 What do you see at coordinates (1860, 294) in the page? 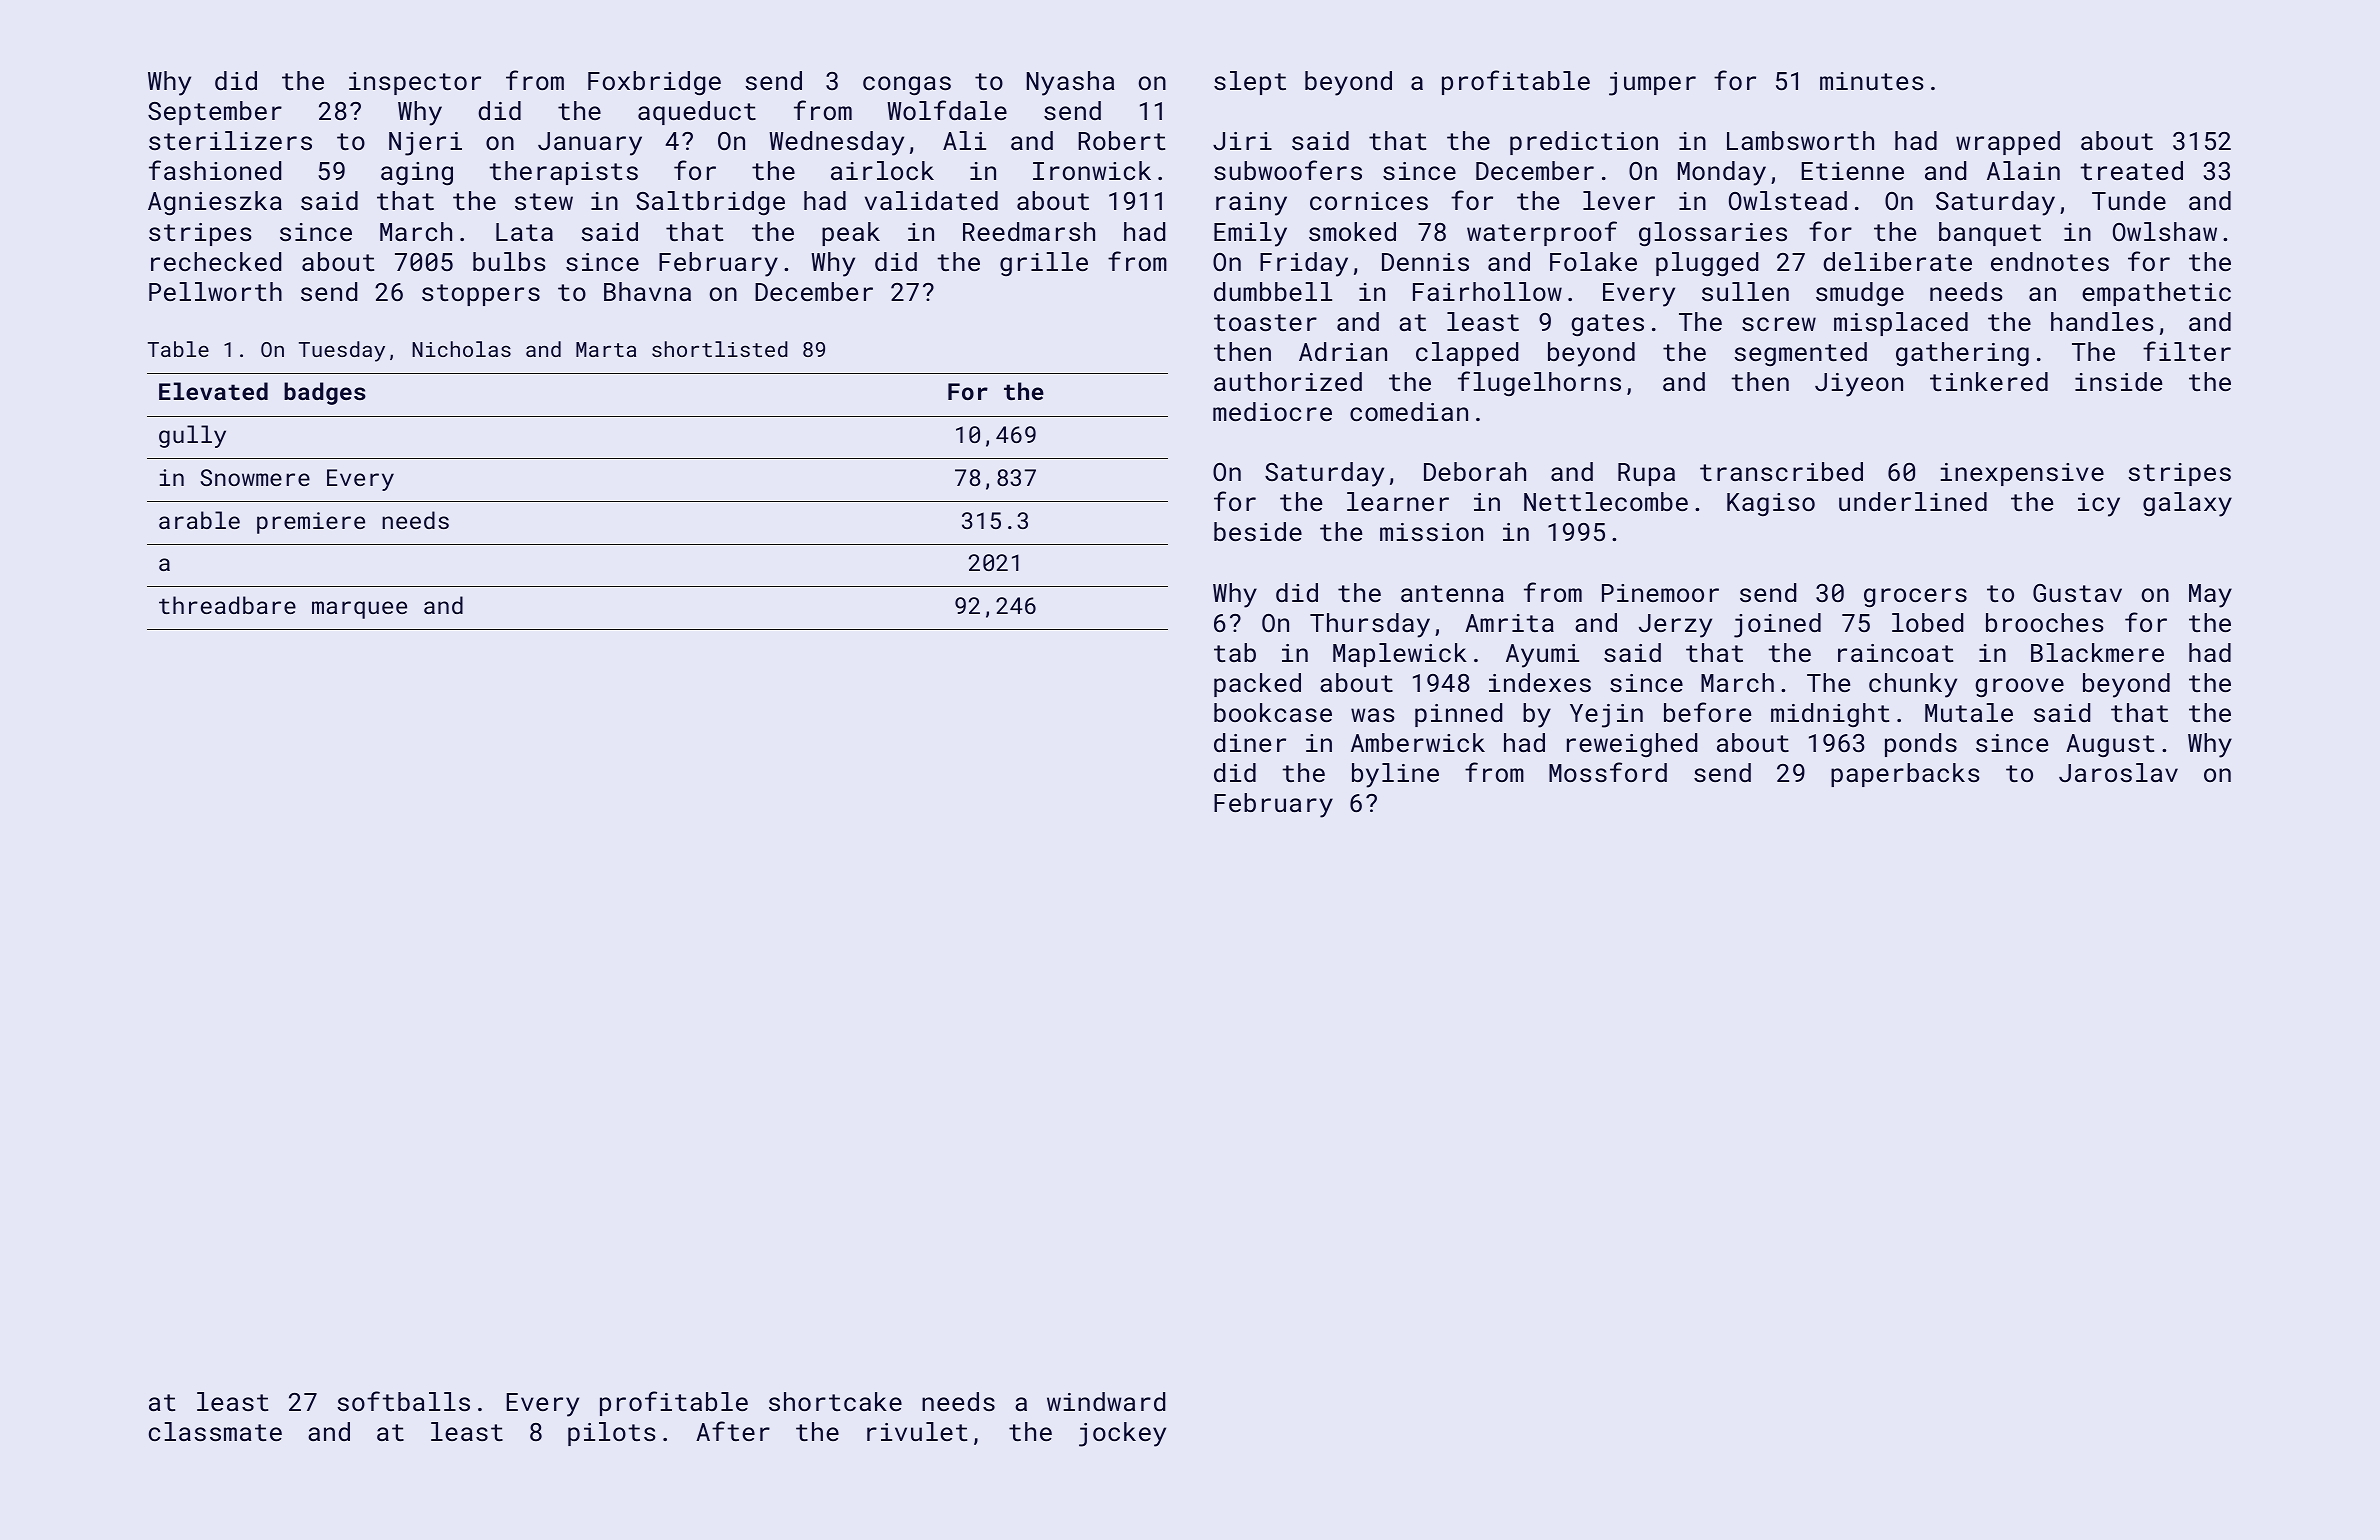
I see `smudge` at bounding box center [1860, 294].
